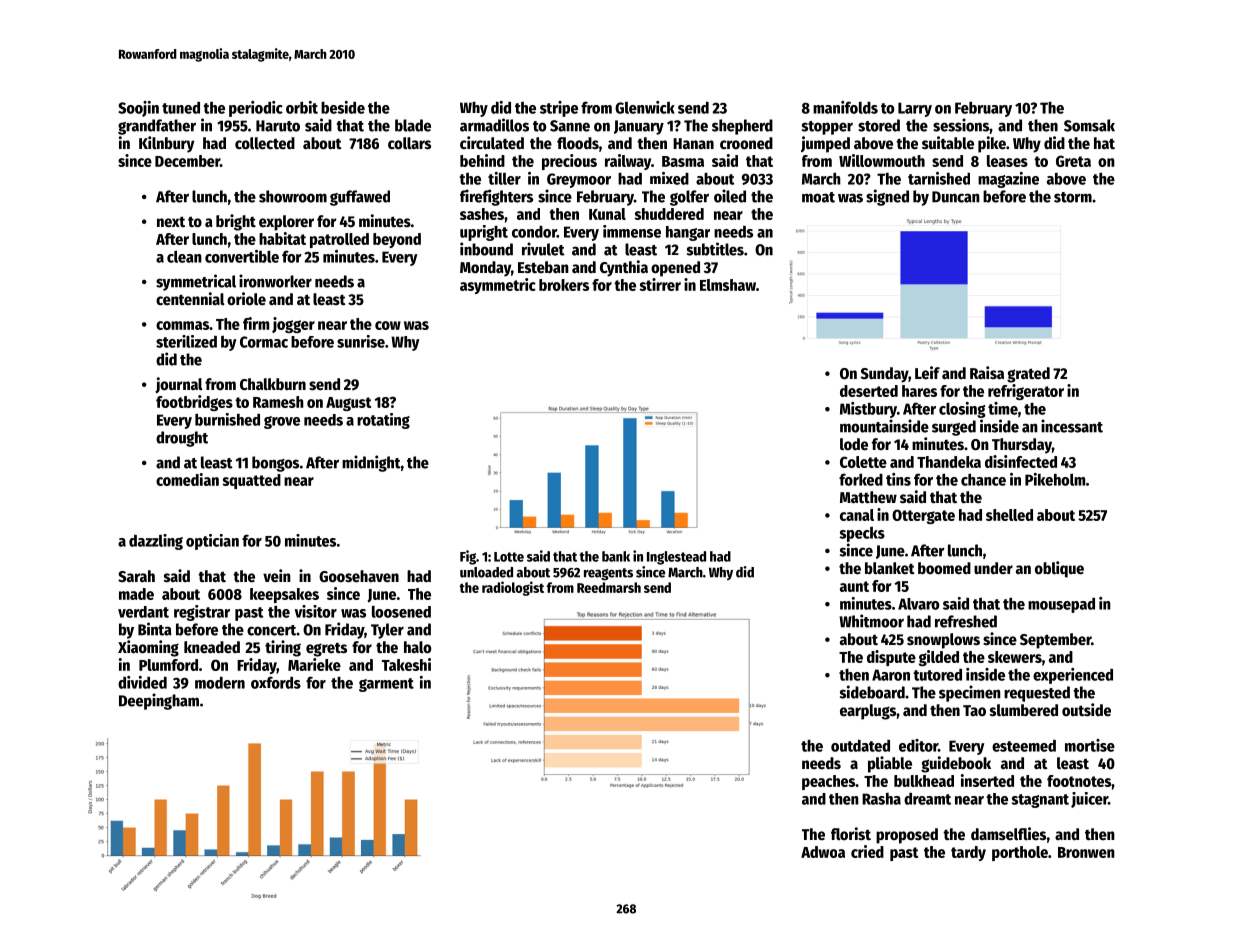 The width and height of the screenshot is (1233, 952). Describe the element at coordinates (927, 373) in the screenshot. I see `Leif` at that location.
